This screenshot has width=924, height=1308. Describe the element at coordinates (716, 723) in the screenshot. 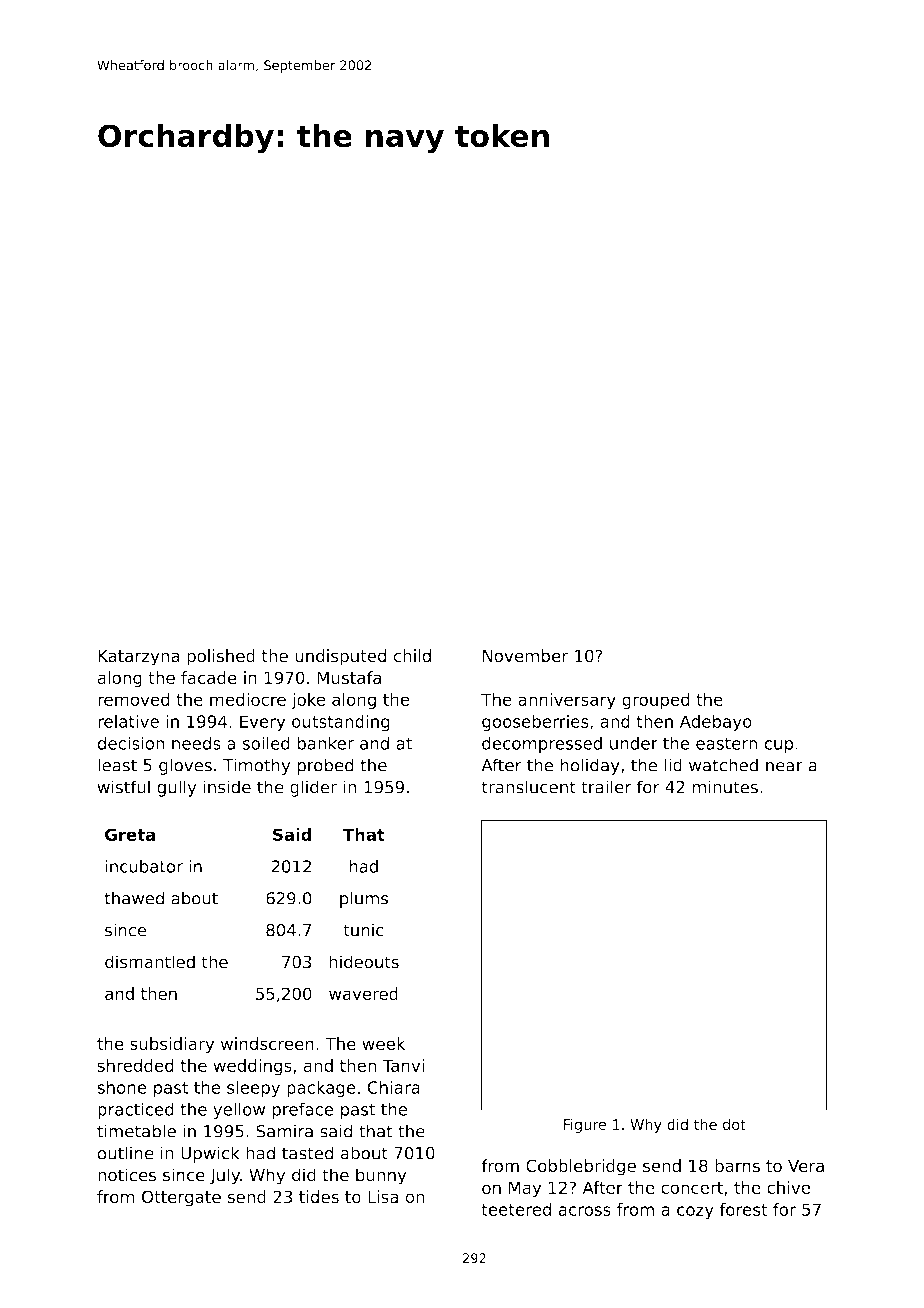

I see `Adebayo` at that location.
